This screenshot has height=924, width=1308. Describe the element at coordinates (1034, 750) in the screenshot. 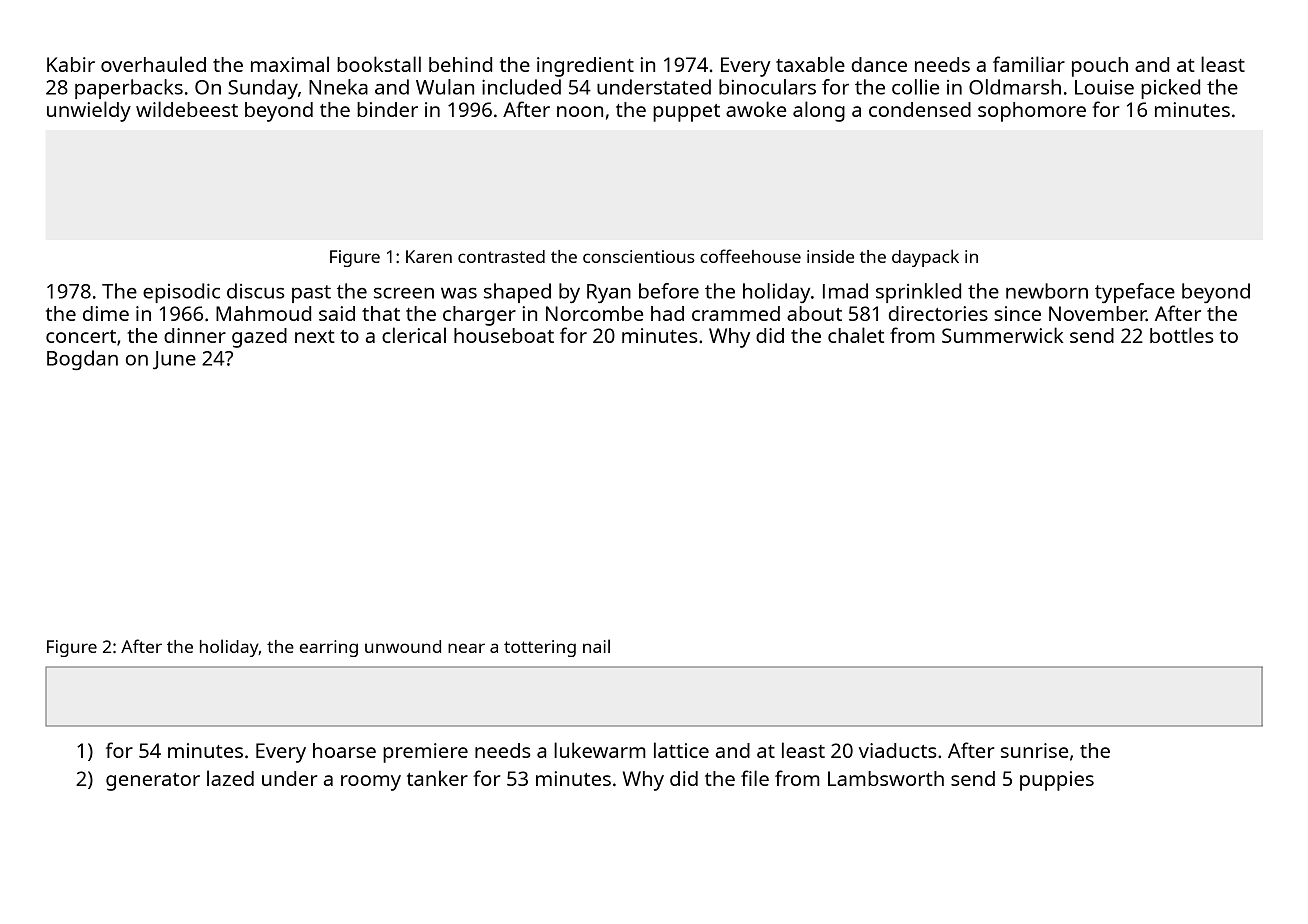

I see `sunrise` at that location.
